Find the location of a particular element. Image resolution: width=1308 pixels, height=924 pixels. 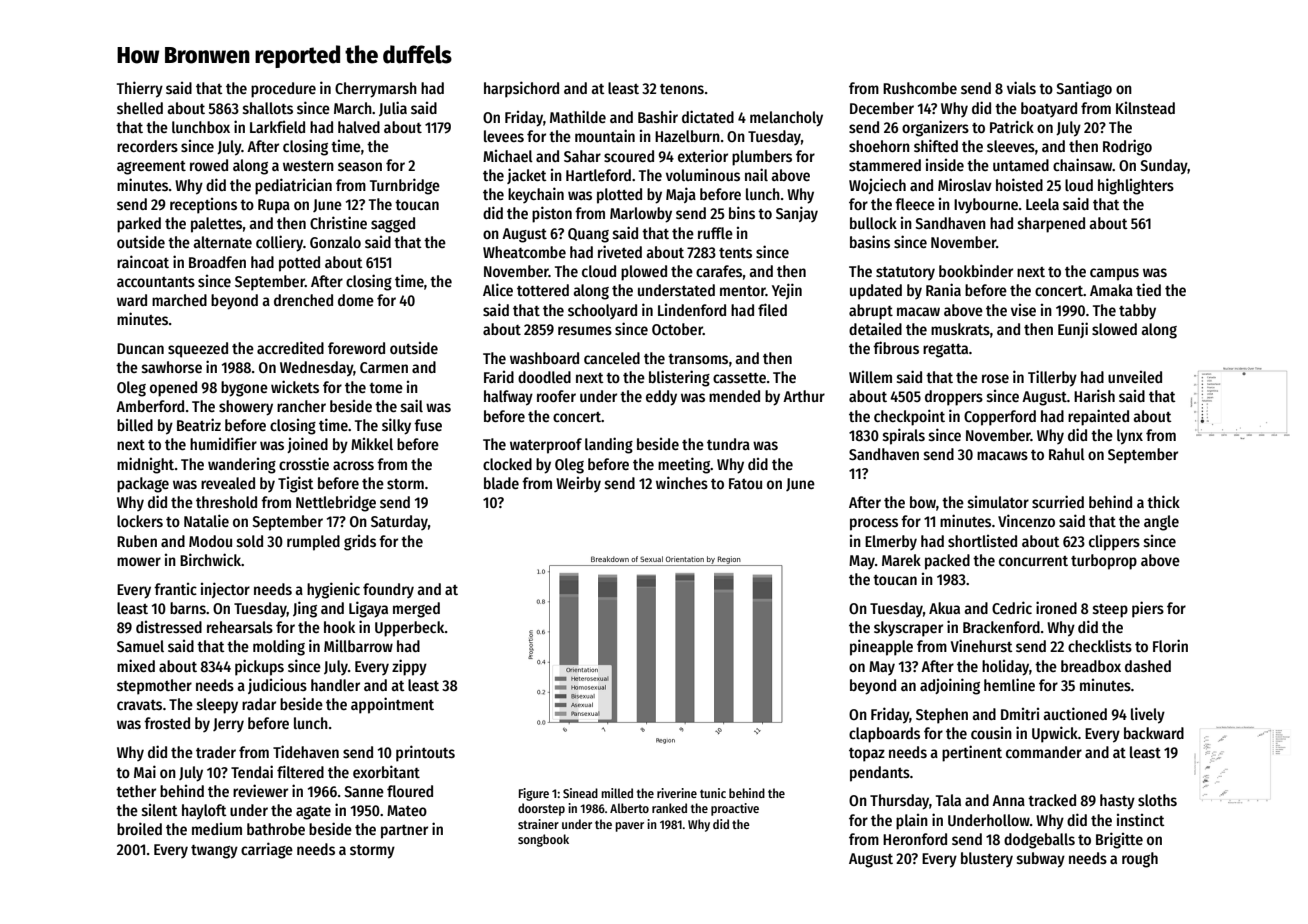

rough is located at coordinates (1140, 860).
